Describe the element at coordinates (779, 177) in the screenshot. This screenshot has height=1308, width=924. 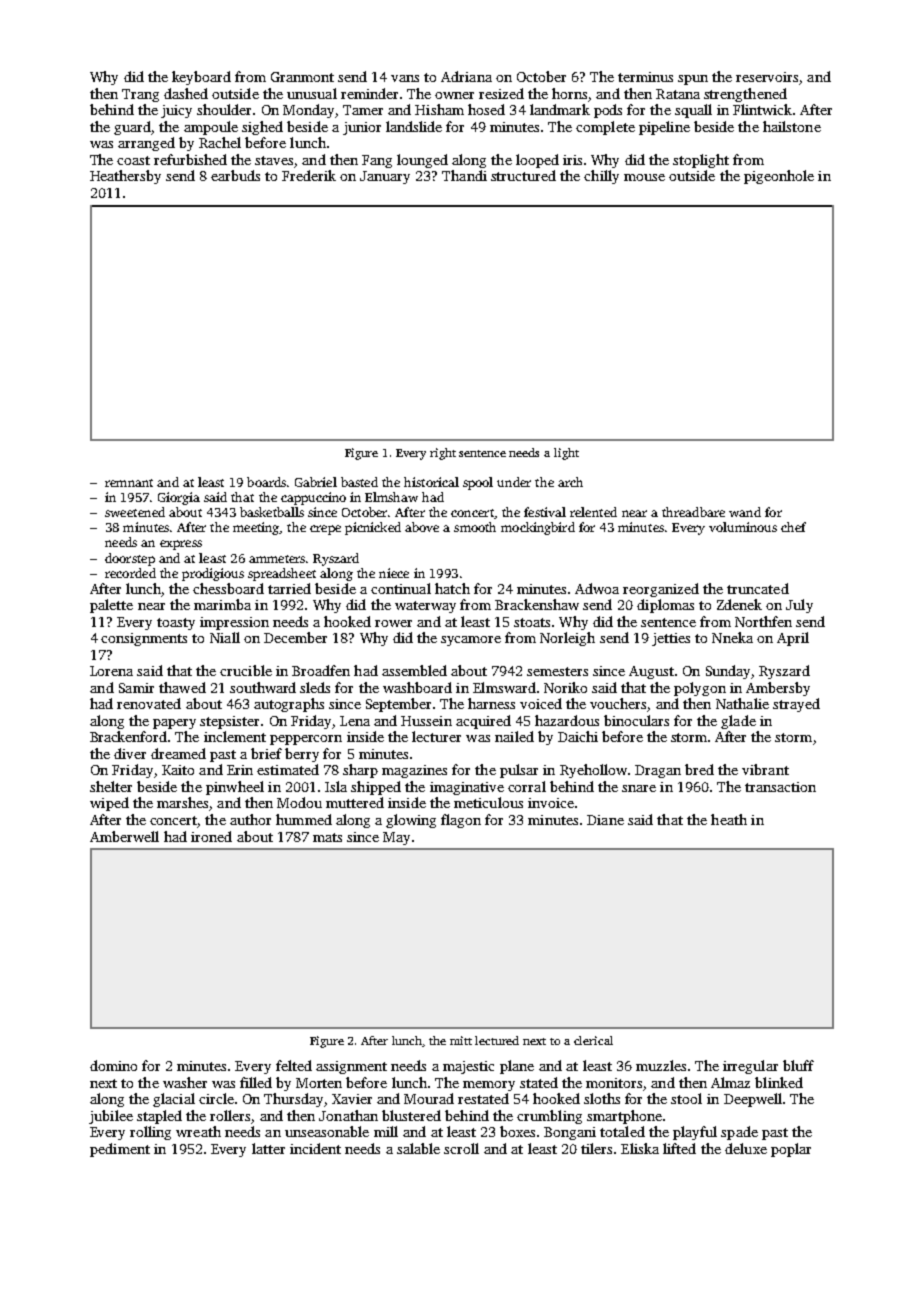
I see `pigeonhole` at that location.
